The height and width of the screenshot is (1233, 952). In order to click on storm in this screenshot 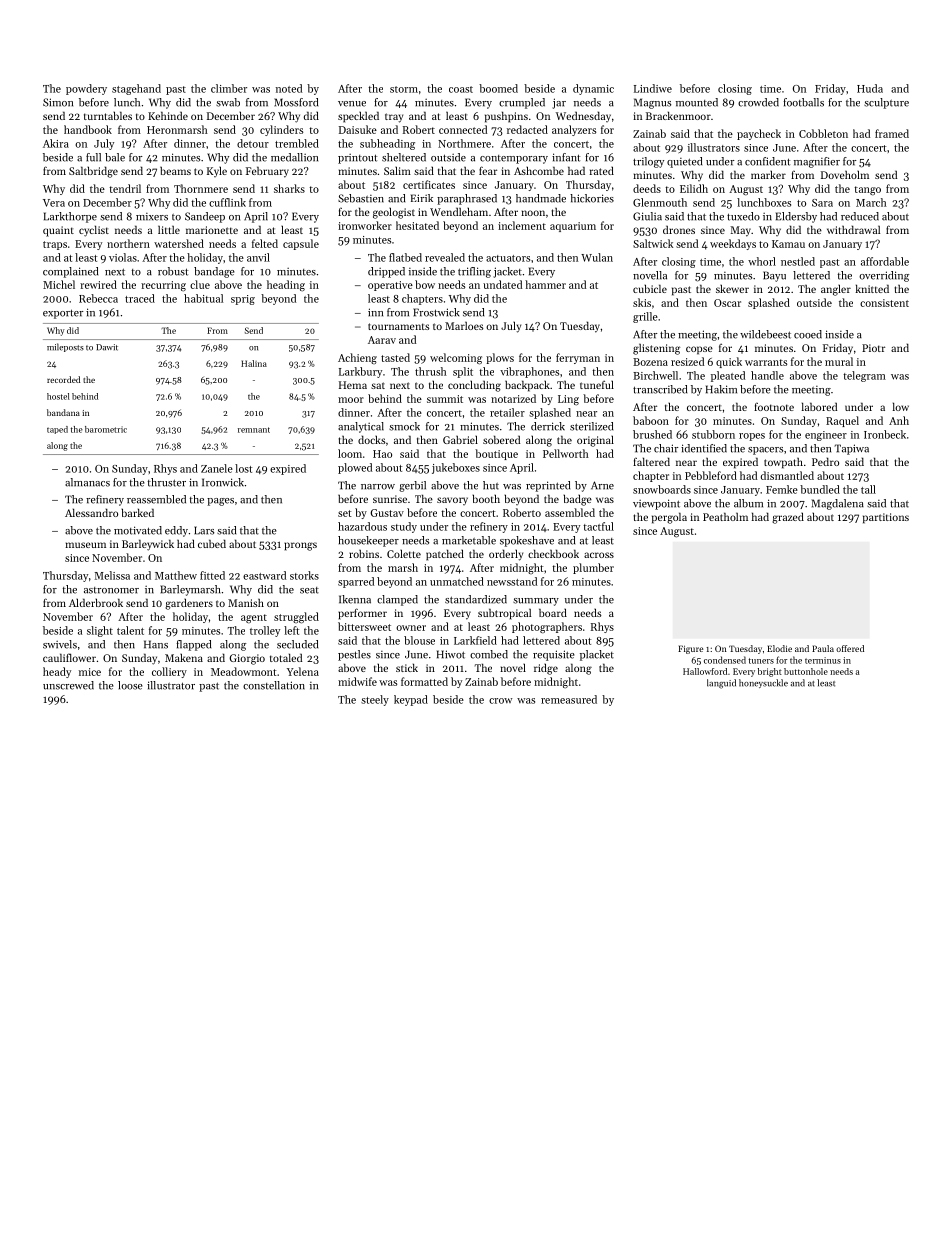, I will do `click(404, 89)`.
